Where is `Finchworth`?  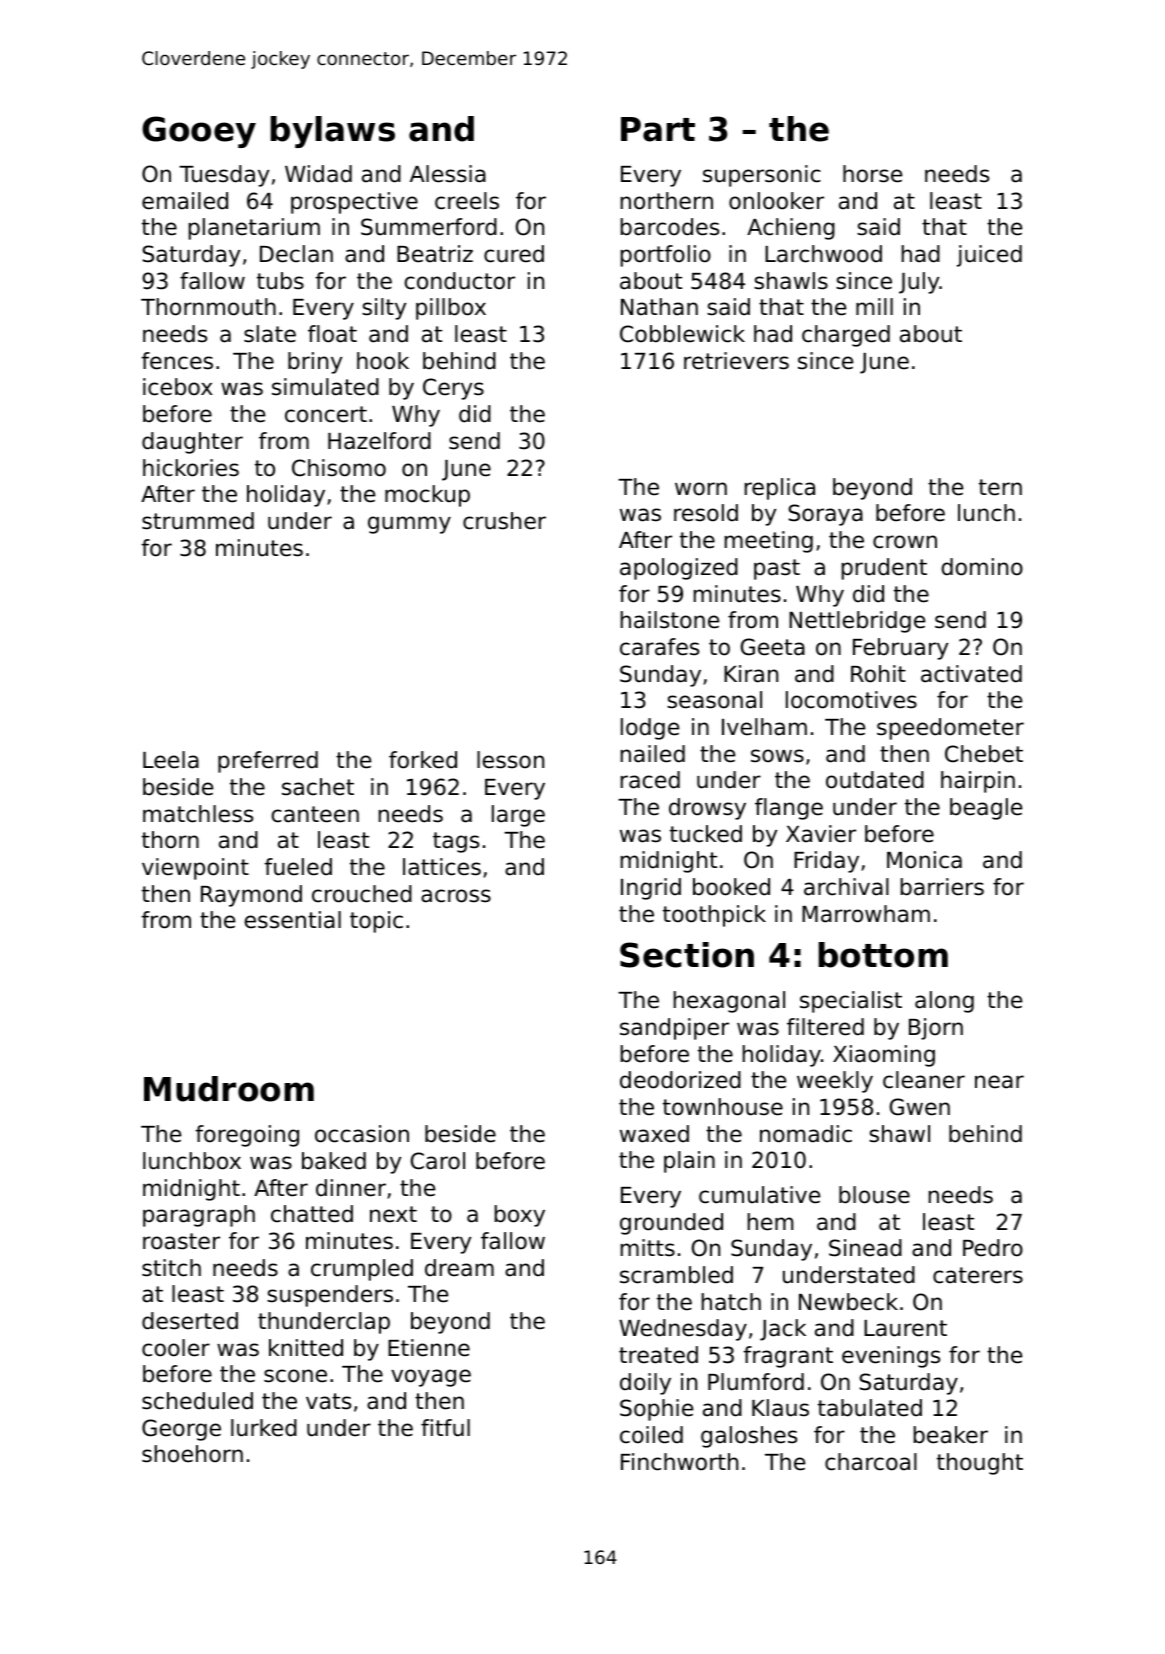
Finchworth is located at coordinates (679, 1462).
